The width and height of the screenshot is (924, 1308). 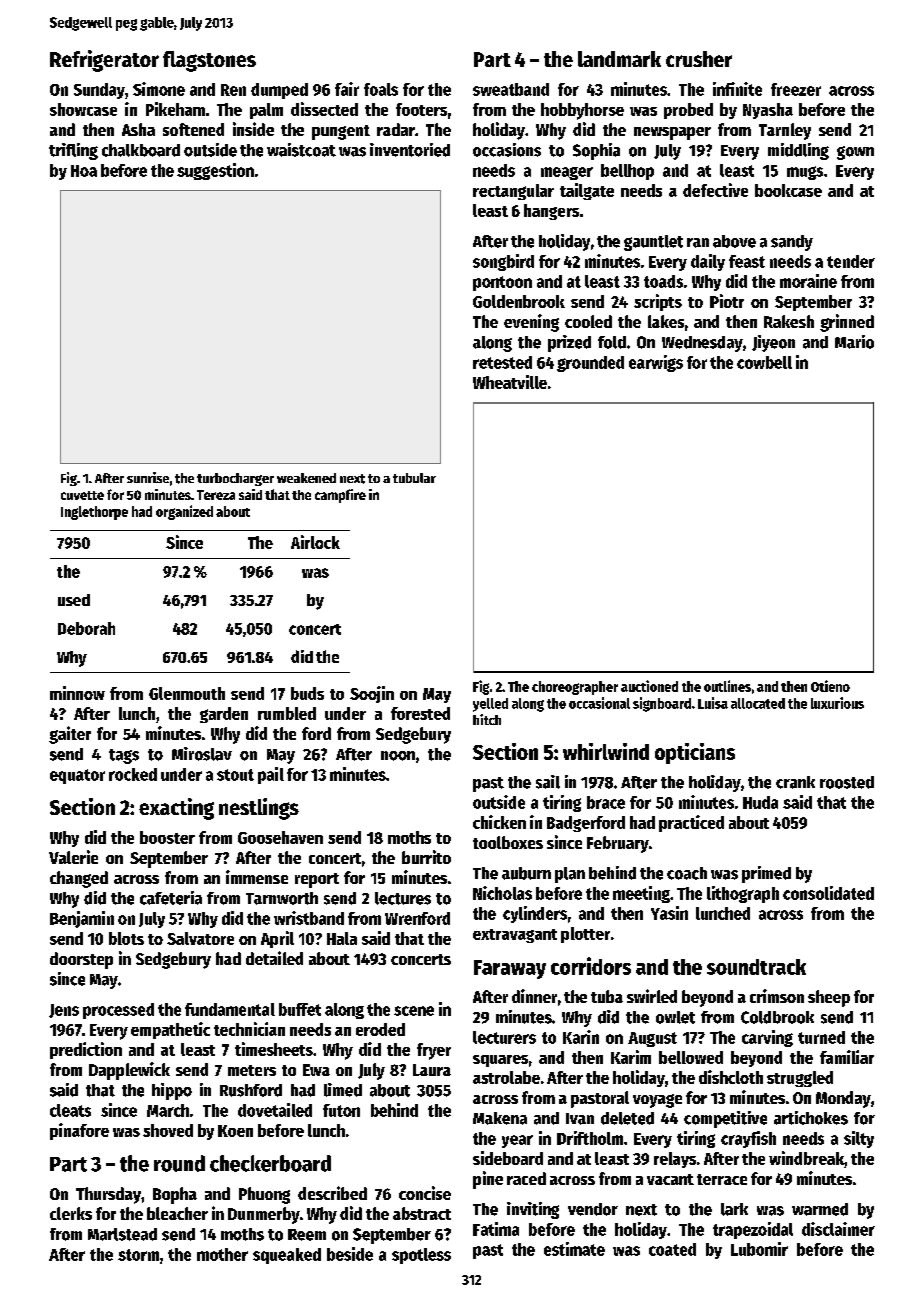 I want to click on Refrigerator, so click(x=104, y=61).
